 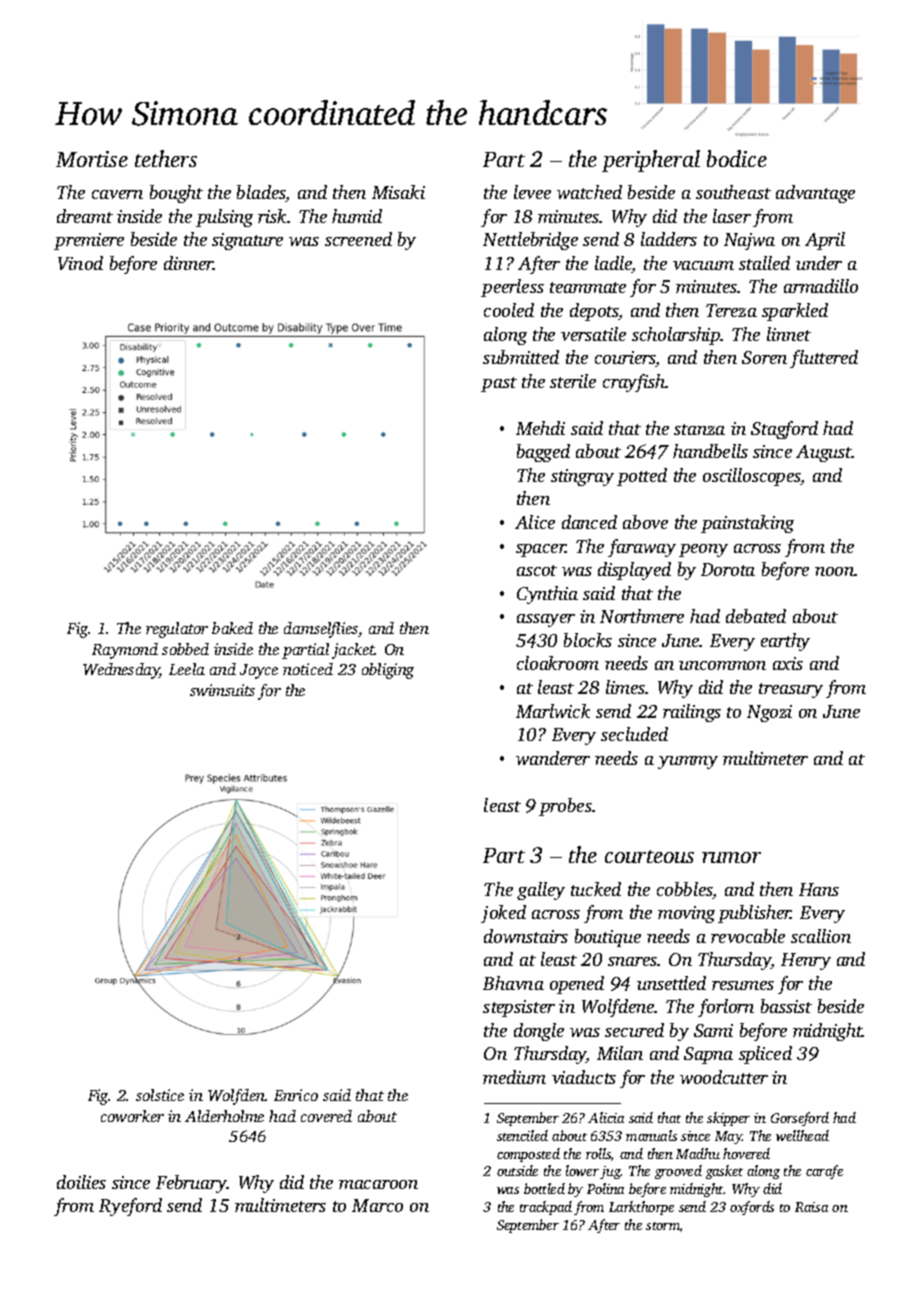 What do you see at coordinates (532, 192) in the document?
I see `levee` at bounding box center [532, 192].
